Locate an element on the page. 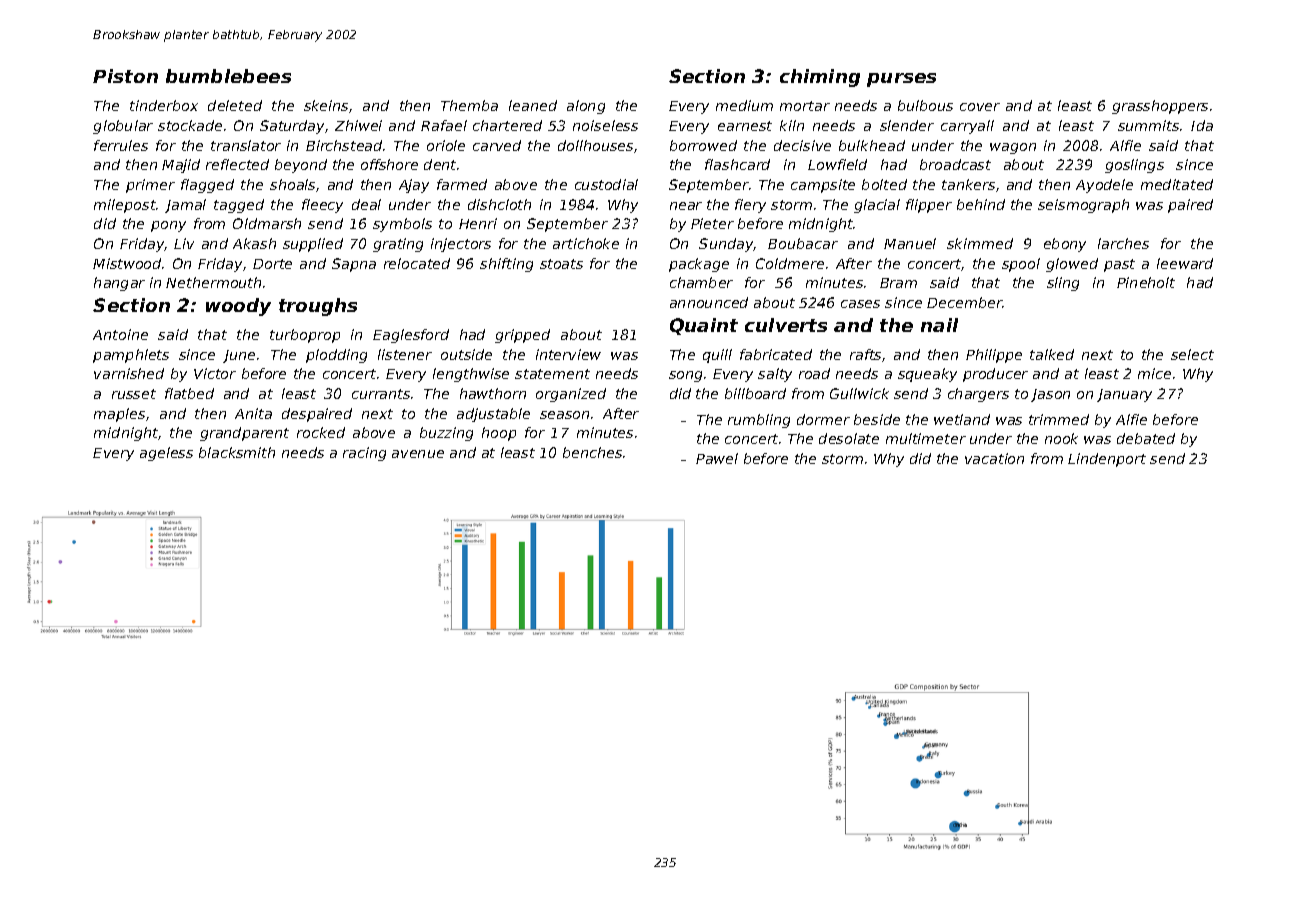 Image resolution: width=1308 pixels, height=924 pixels. flipper is located at coordinates (929, 206).
